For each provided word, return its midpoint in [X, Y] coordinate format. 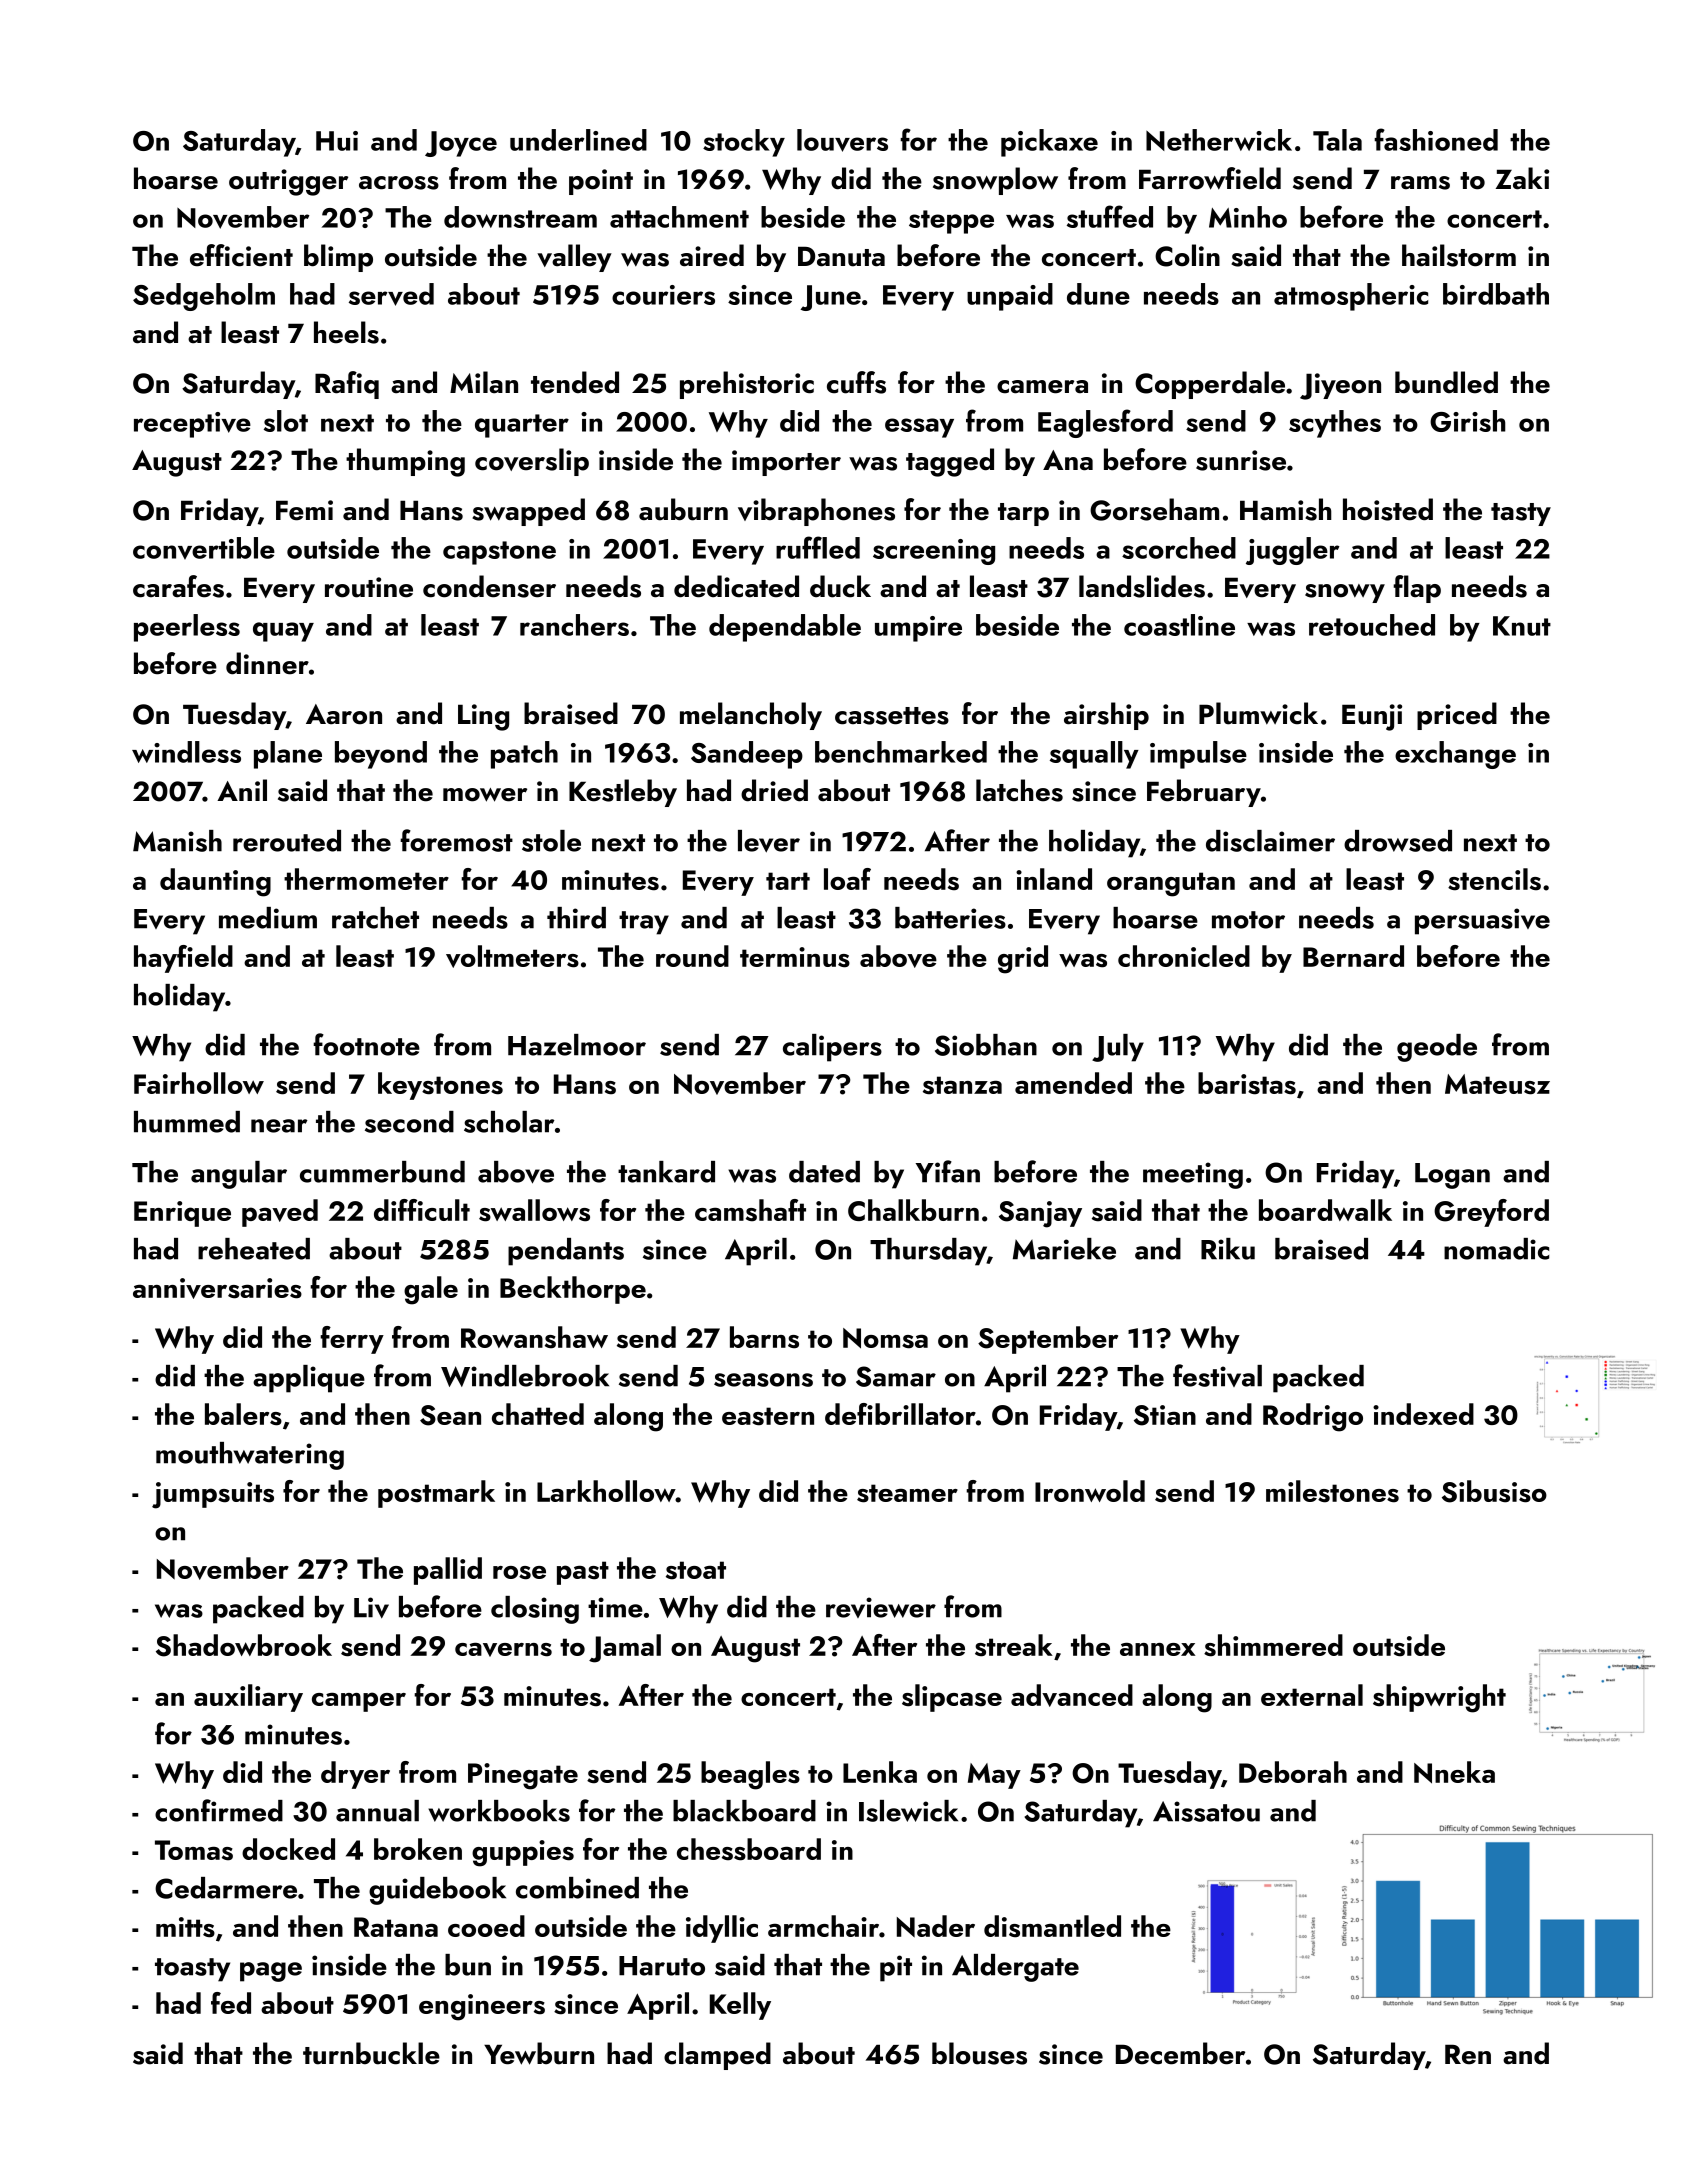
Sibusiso [1494, 1491]
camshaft [750, 1210]
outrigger [288, 182]
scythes [1335, 424]
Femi [304, 510]
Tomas [194, 1850]
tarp [1023, 514]
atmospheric [1351, 297]
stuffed [1110, 216]
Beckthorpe [573, 1290]
